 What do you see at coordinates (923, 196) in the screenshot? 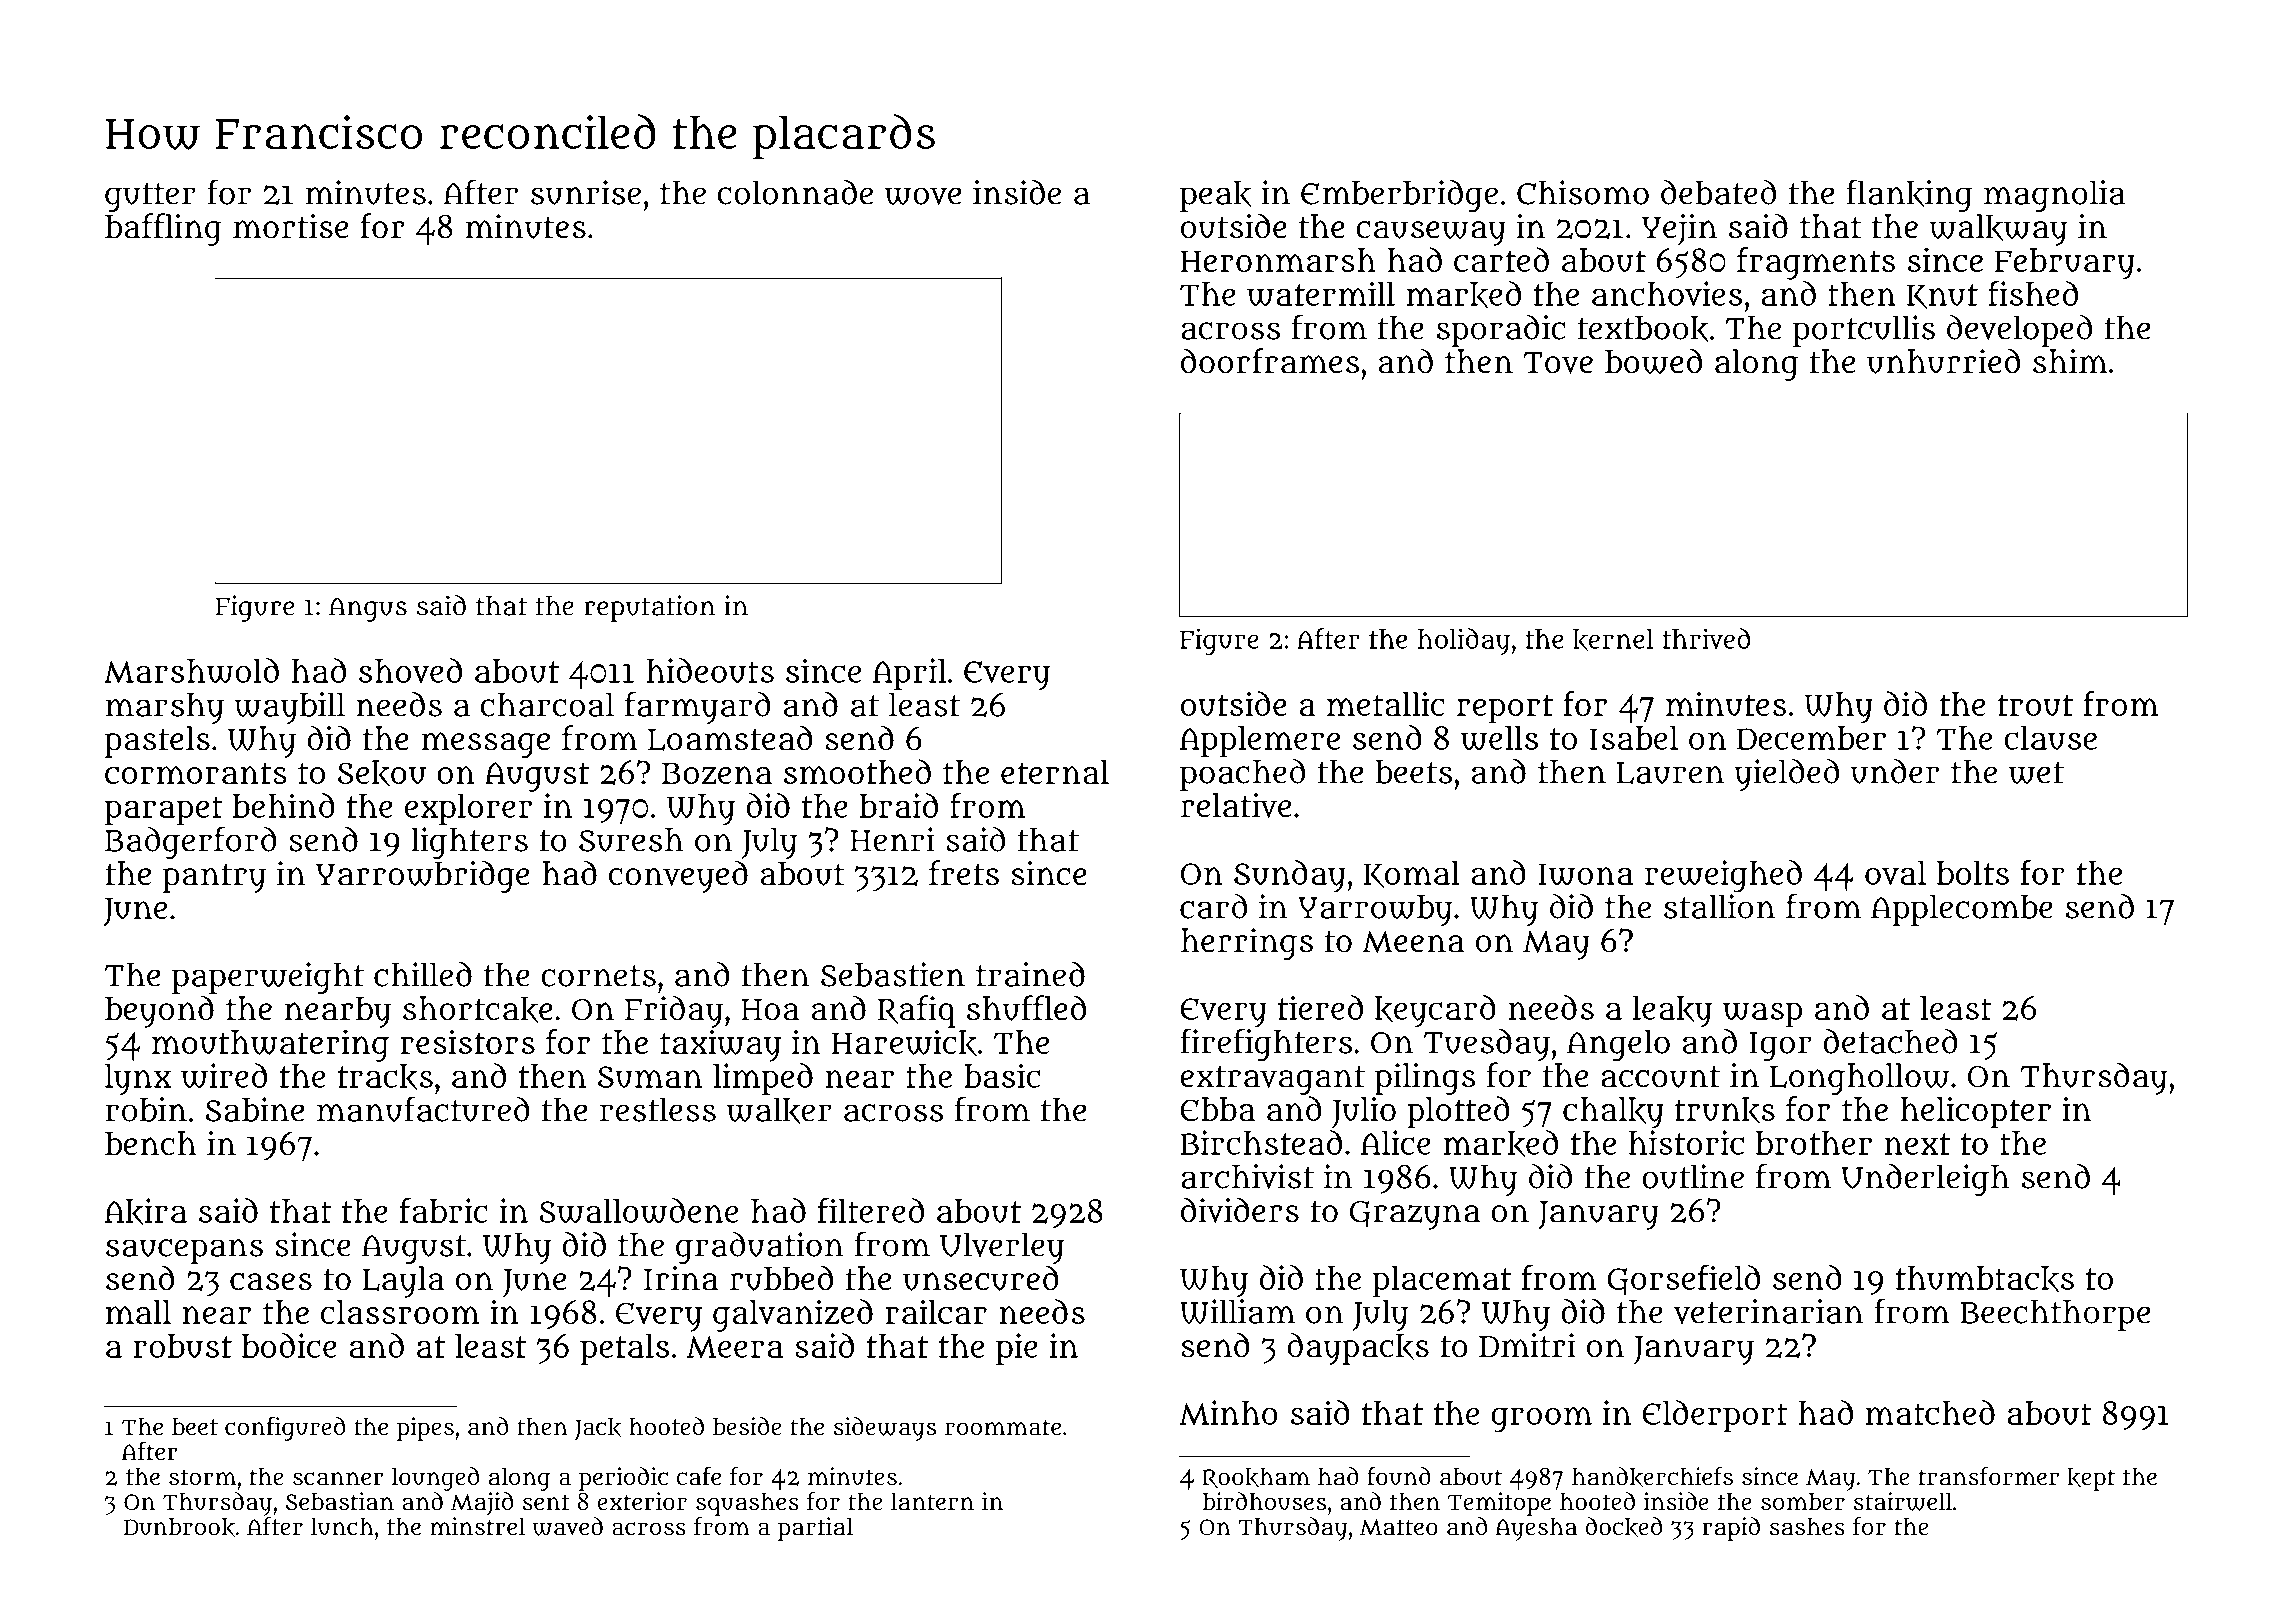
I see `wove` at bounding box center [923, 196].
